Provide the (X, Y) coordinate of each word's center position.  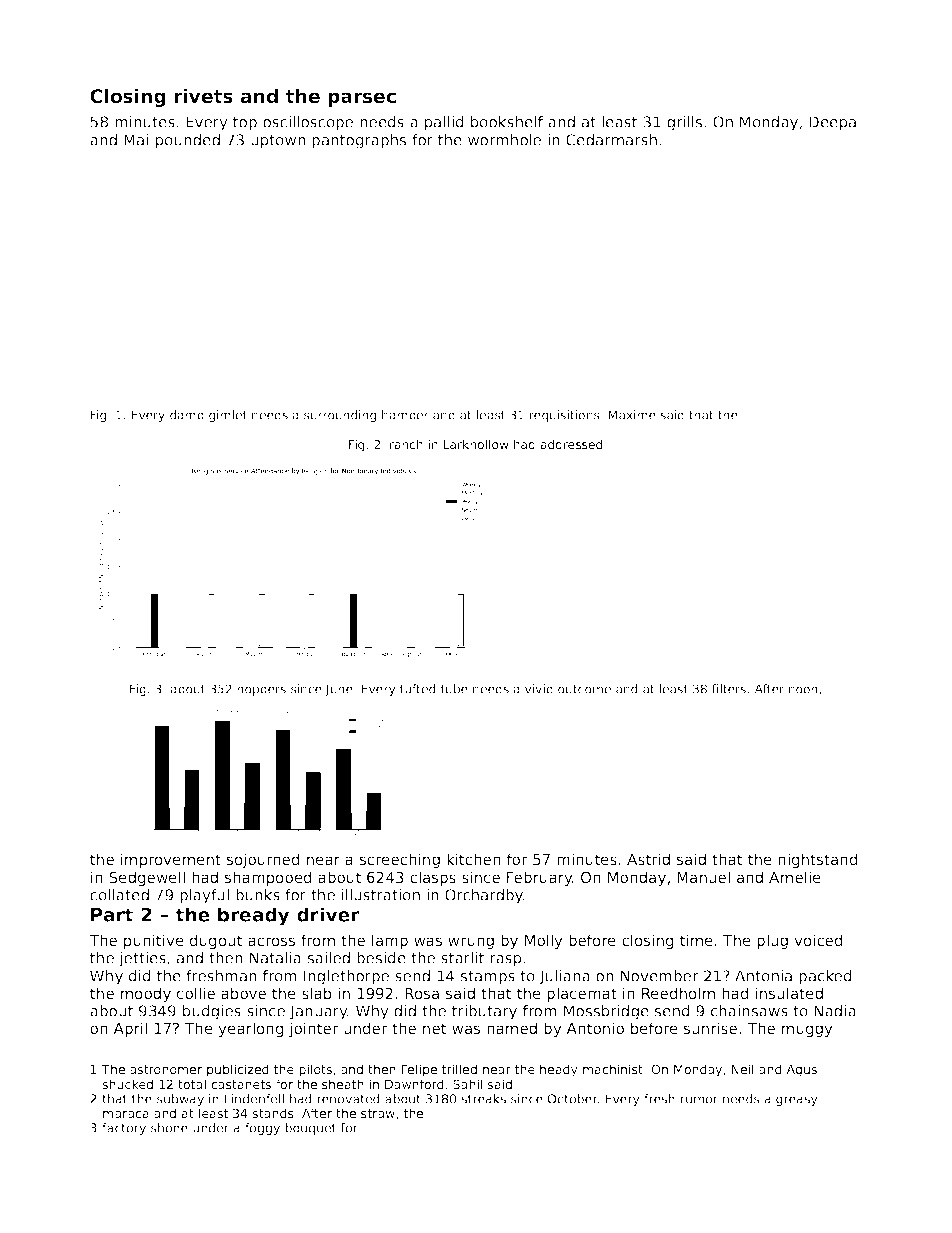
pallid (444, 123)
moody (146, 994)
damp (187, 416)
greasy (797, 1101)
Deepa (832, 123)
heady (559, 1070)
